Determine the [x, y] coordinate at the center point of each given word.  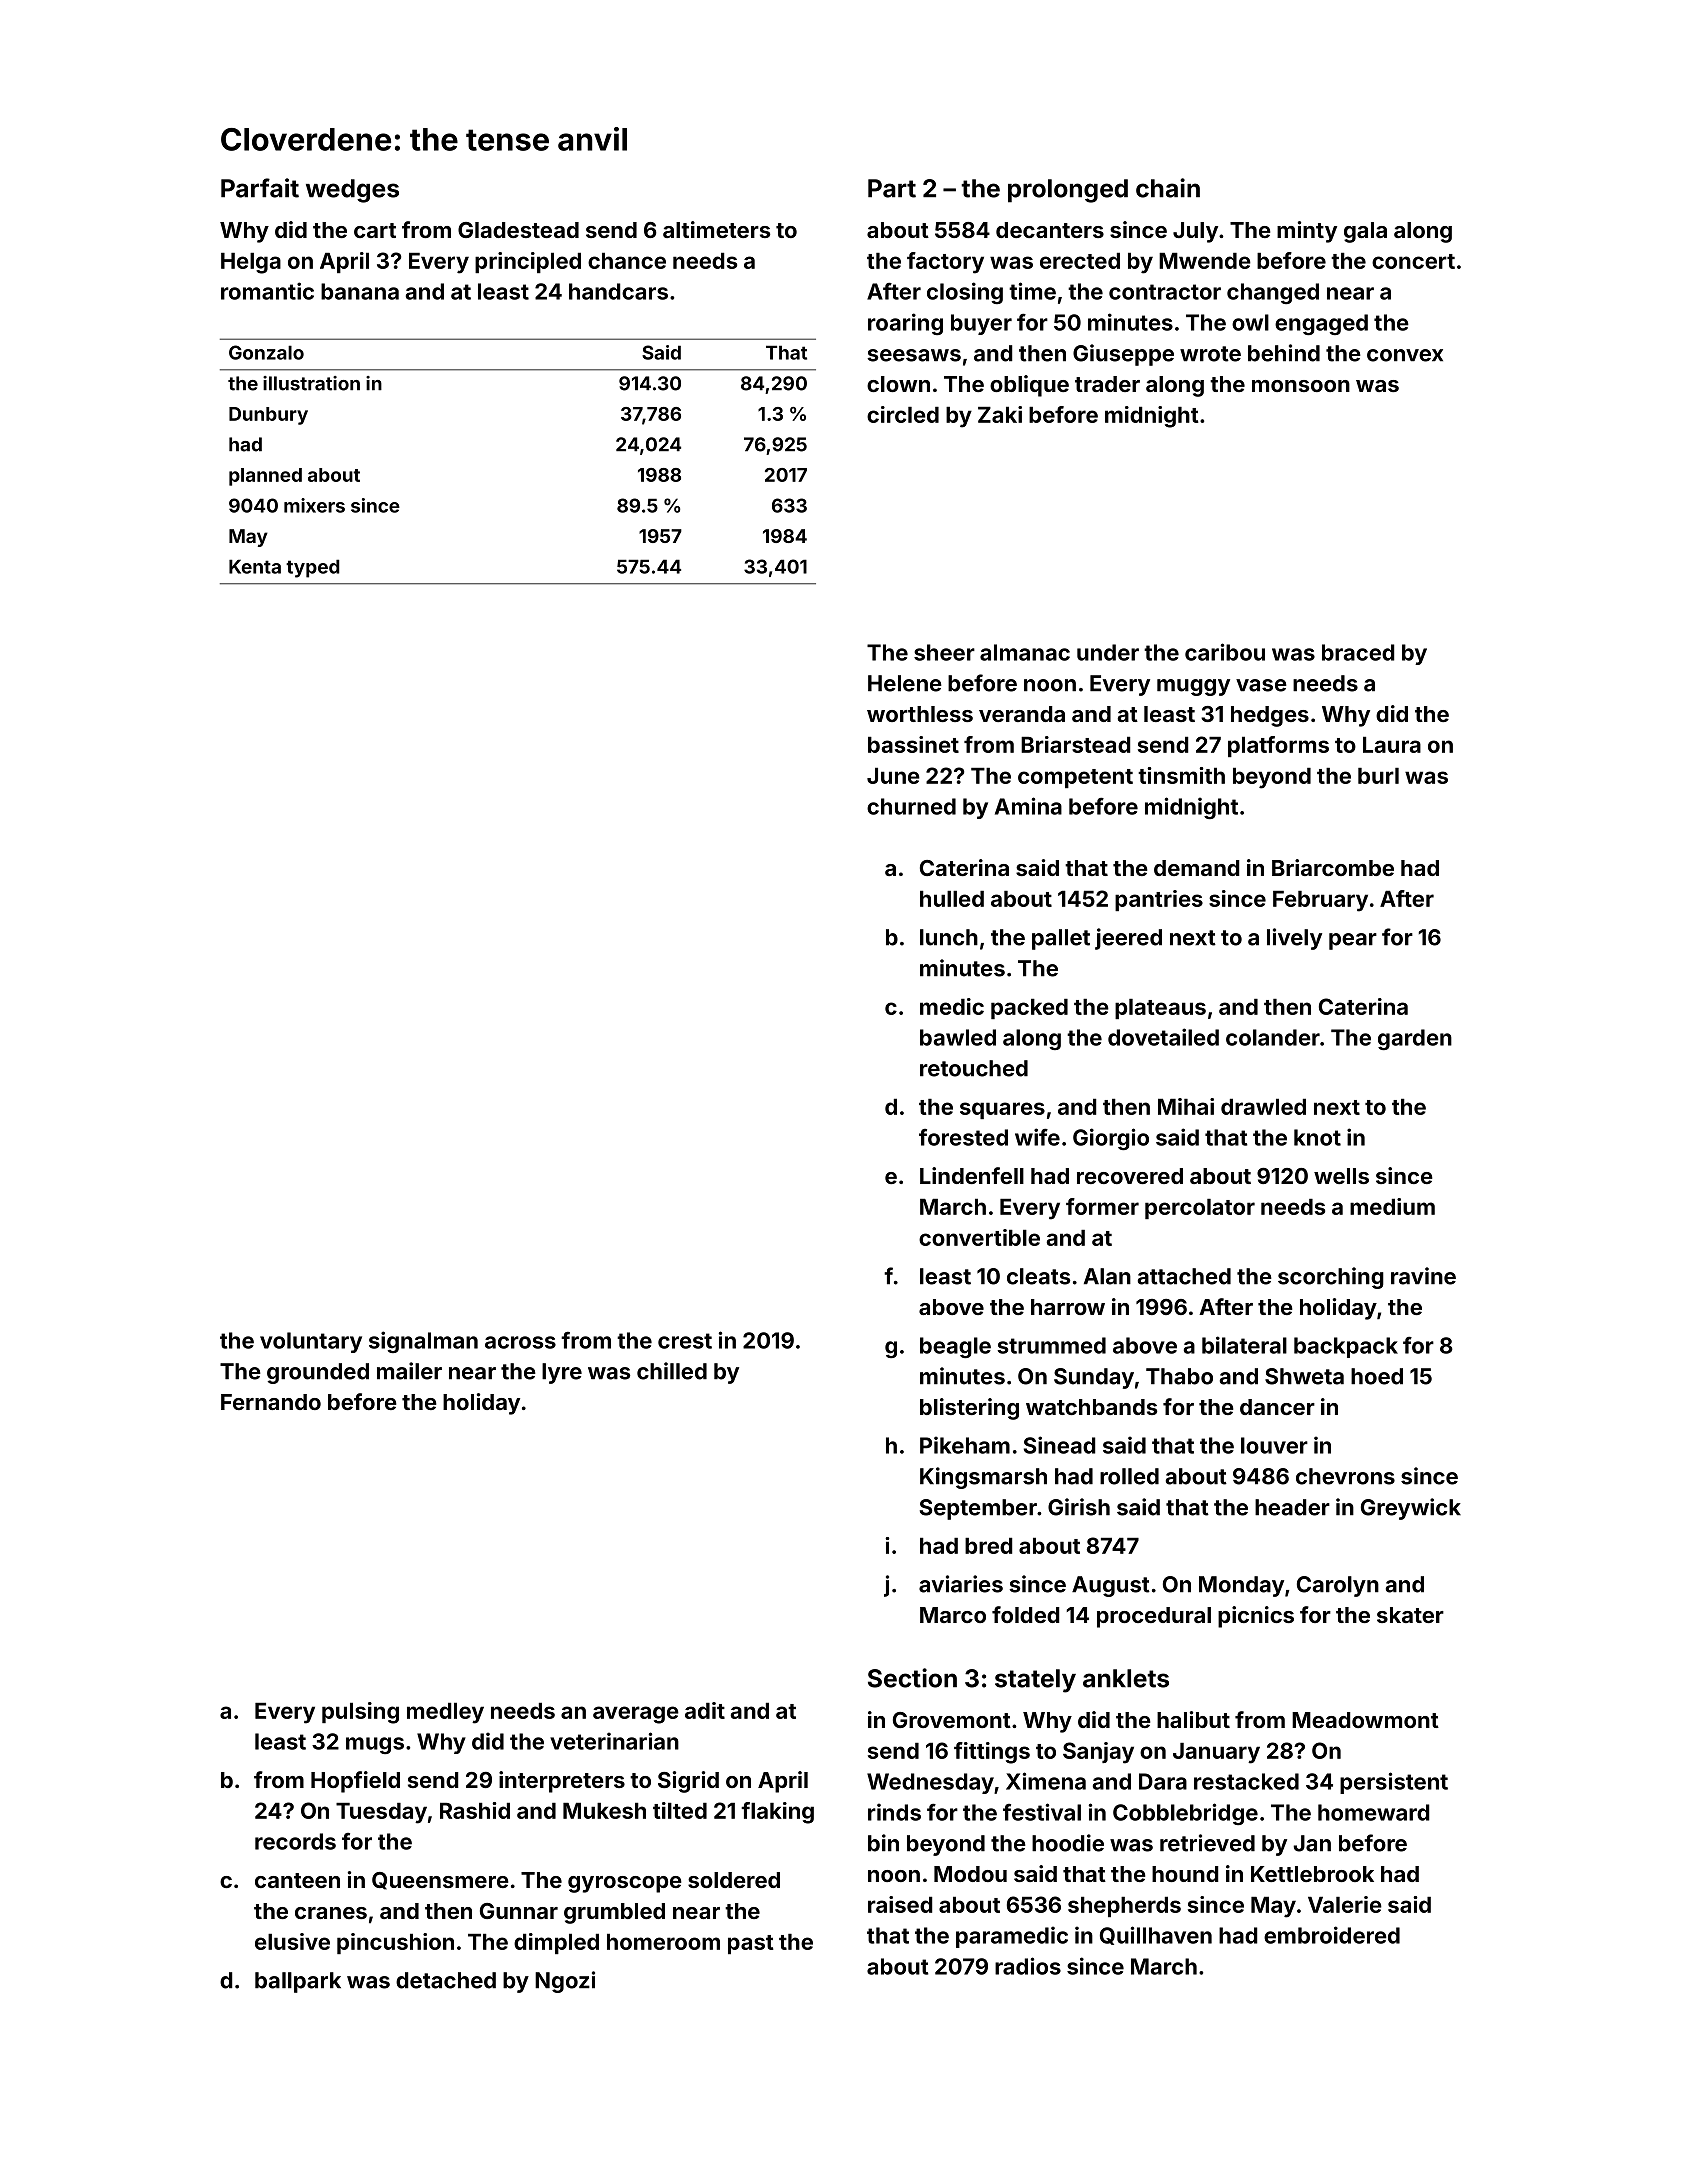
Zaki [1000, 414]
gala [1365, 232]
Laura [1392, 744]
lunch [949, 937]
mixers [314, 505]
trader [1107, 384]
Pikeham [965, 1445]
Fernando [271, 1402]
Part [892, 188]
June [893, 775]
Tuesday [381, 1813]
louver [1274, 1445]
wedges [352, 191]
